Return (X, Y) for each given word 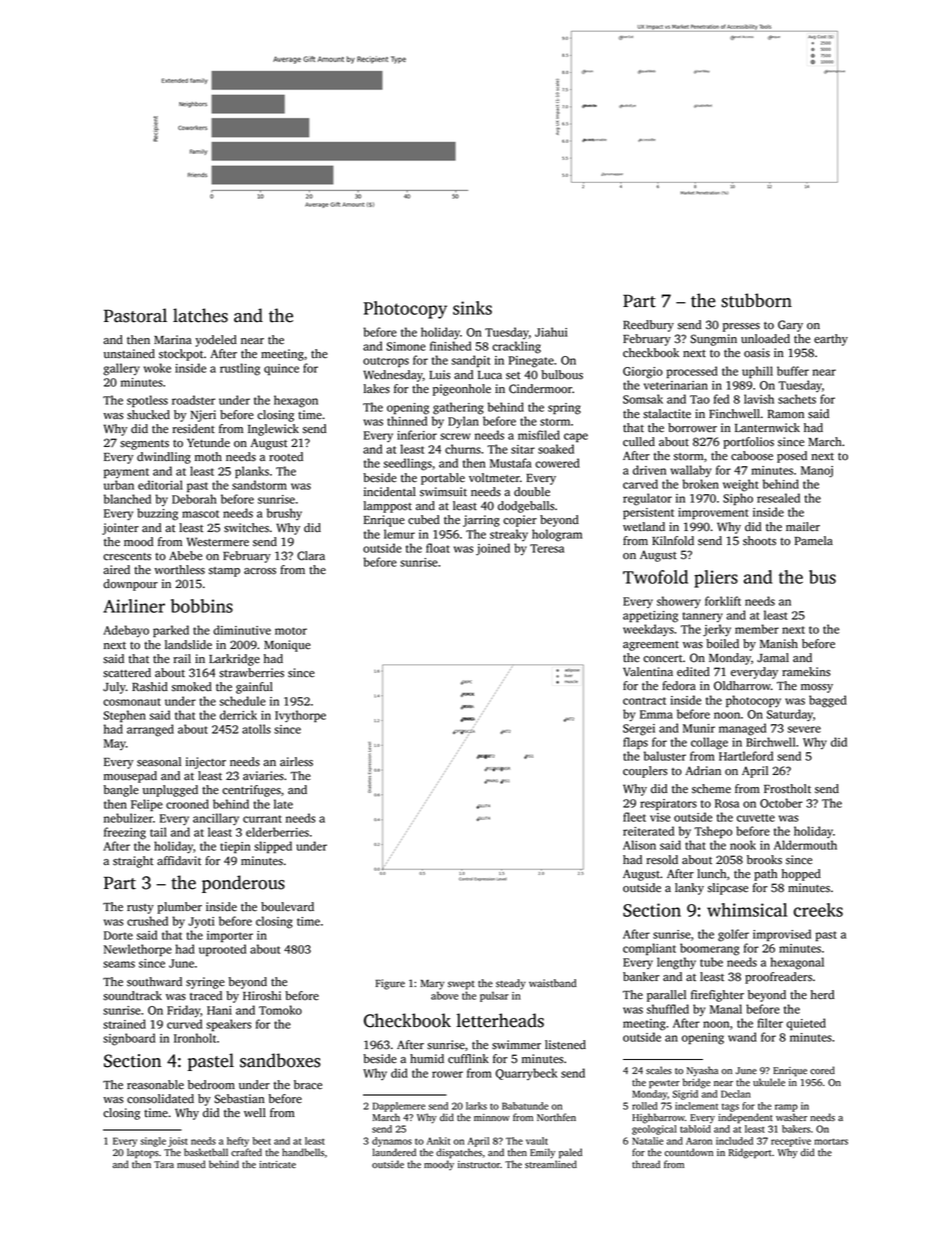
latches (200, 315)
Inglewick (273, 430)
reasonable (155, 1085)
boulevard (287, 907)
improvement (713, 513)
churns (463, 449)
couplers (645, 772)
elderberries (277, 832)
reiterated (648, 831)
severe (804, 729)
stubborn (756, 300)
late (283, 804)
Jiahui (551, 332)
